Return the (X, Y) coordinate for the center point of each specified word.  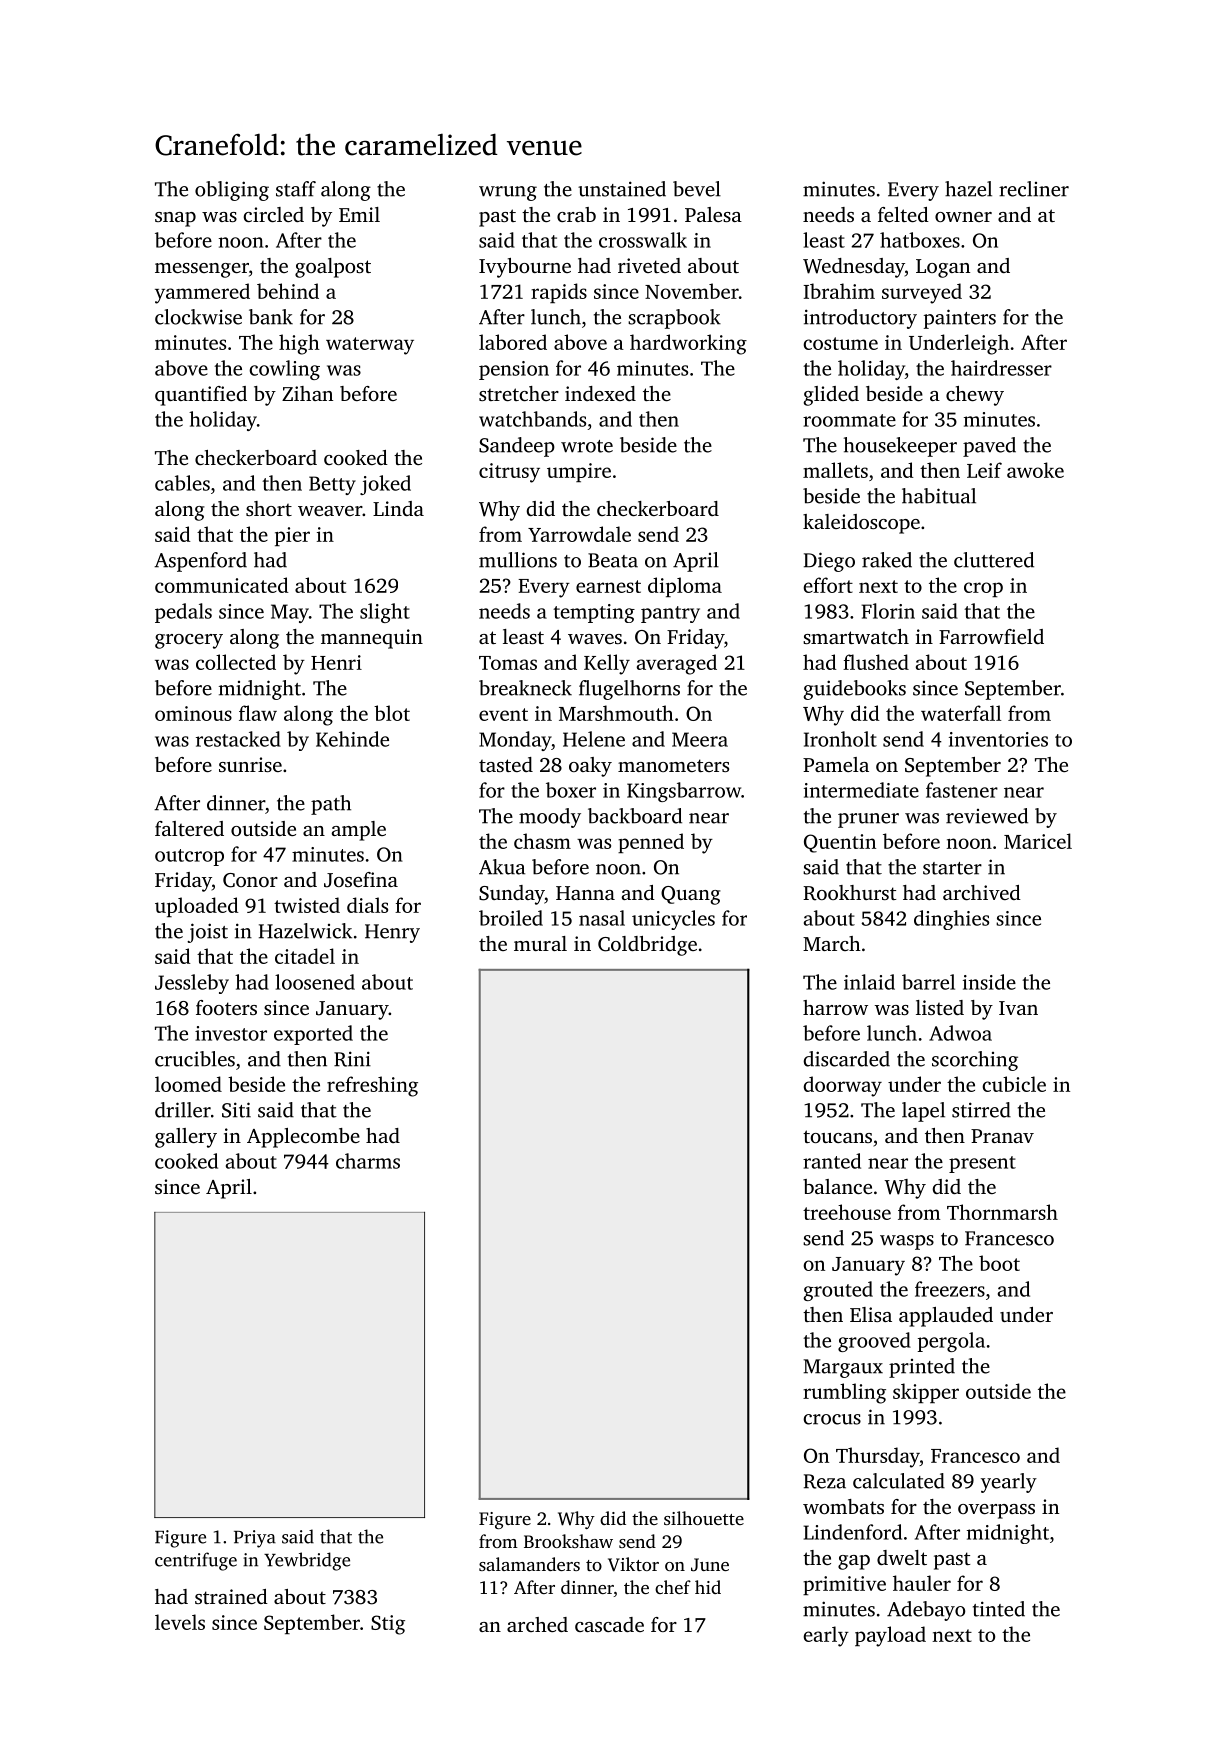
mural (540, 943)
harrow (835, 1007)
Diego (829, 562)
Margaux (843, 1368)
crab (576, 214)
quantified (201, 396)
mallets (835, 470)
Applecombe (303, 1138)
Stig (388, 1625)
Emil (359, 214)
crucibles (195, 1059)
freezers (950, 1289)
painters (960, 319)
